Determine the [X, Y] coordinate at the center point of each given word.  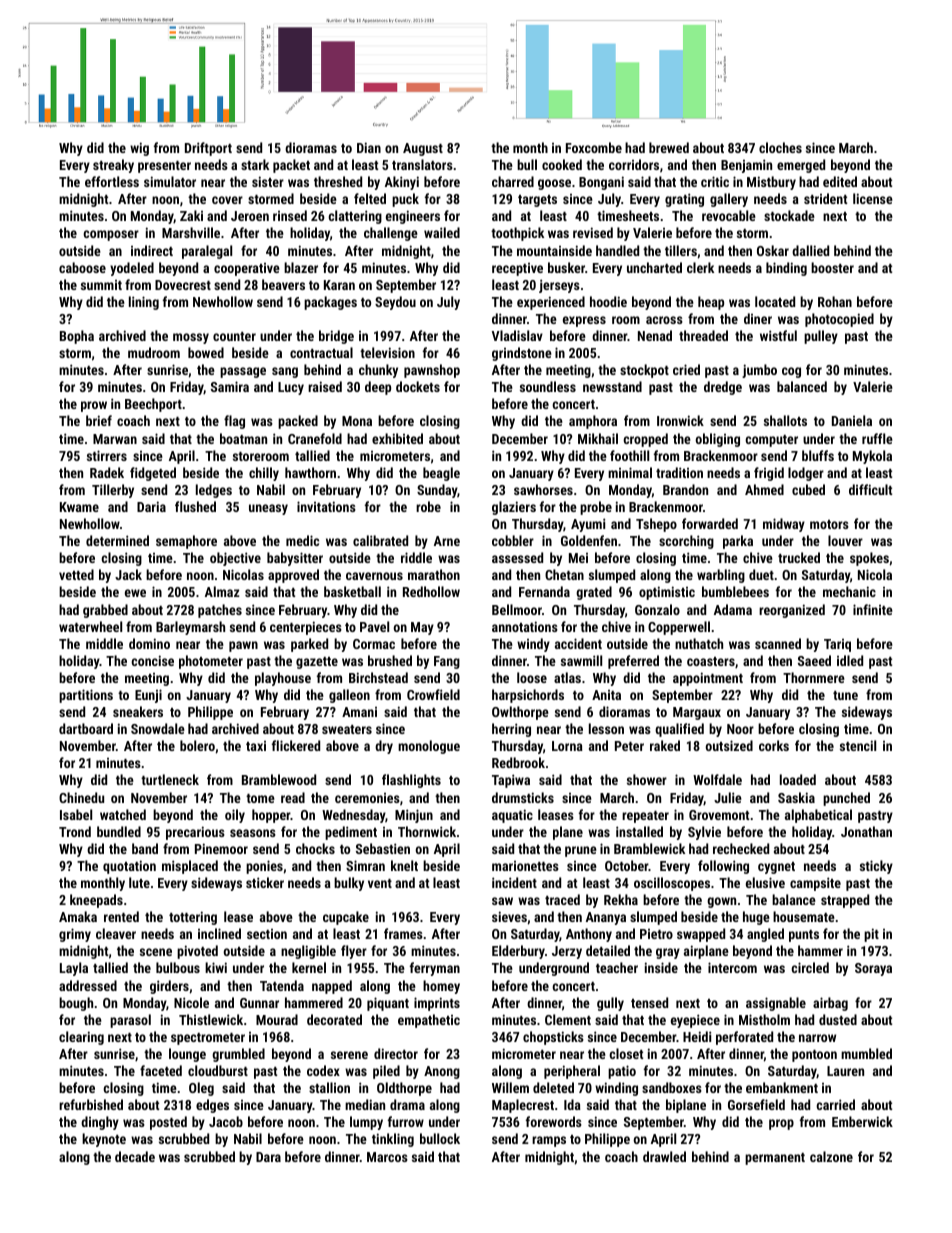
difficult [870, 489]
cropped [645, 440]
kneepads [96, 901]
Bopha [77, 337]
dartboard [86, 728]
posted [168, 1123]
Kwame [79, 507]
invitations [326, 506]
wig [139, 149]
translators [422, 164]
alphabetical [818, 816]
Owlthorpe [520, 713]
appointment [708, 679]
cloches [780, 147]
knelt [404, 865]
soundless [548, 386]
